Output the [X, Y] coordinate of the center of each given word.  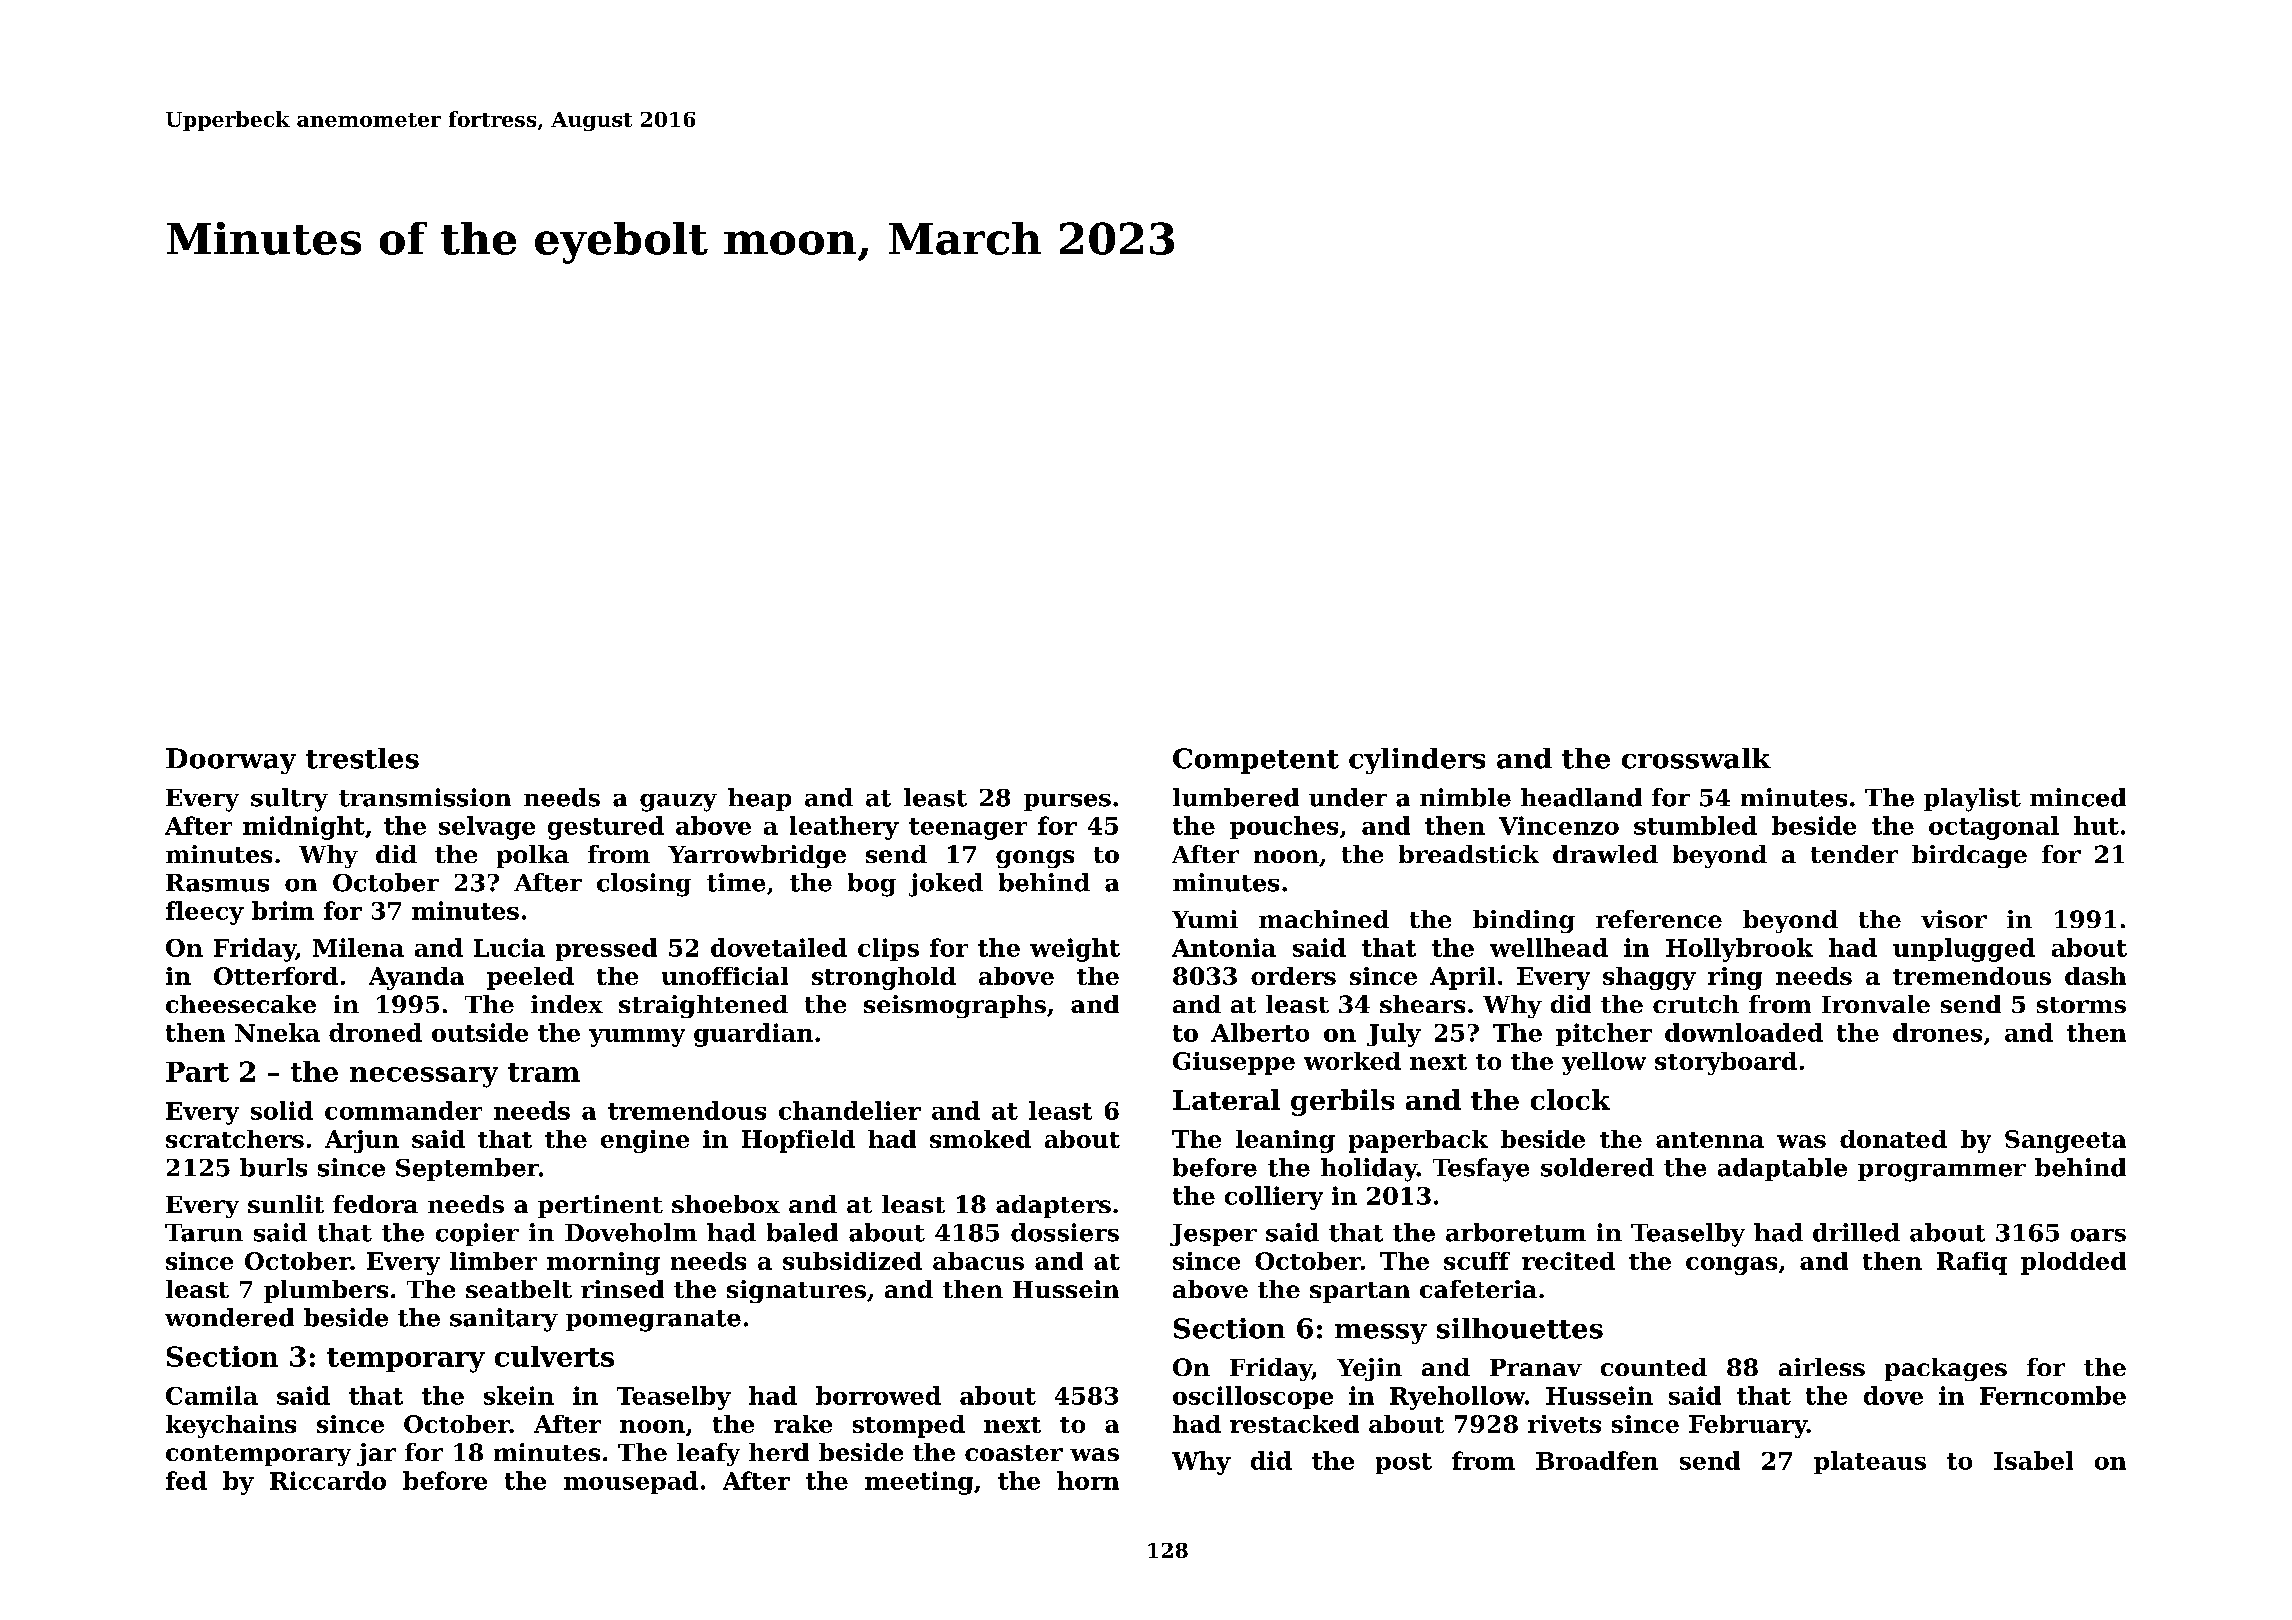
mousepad [631, 1482]
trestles [362, 758]
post [1404, 1463]
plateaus [1870, 1462]
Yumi [1205, 919]
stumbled [1695, 825]
